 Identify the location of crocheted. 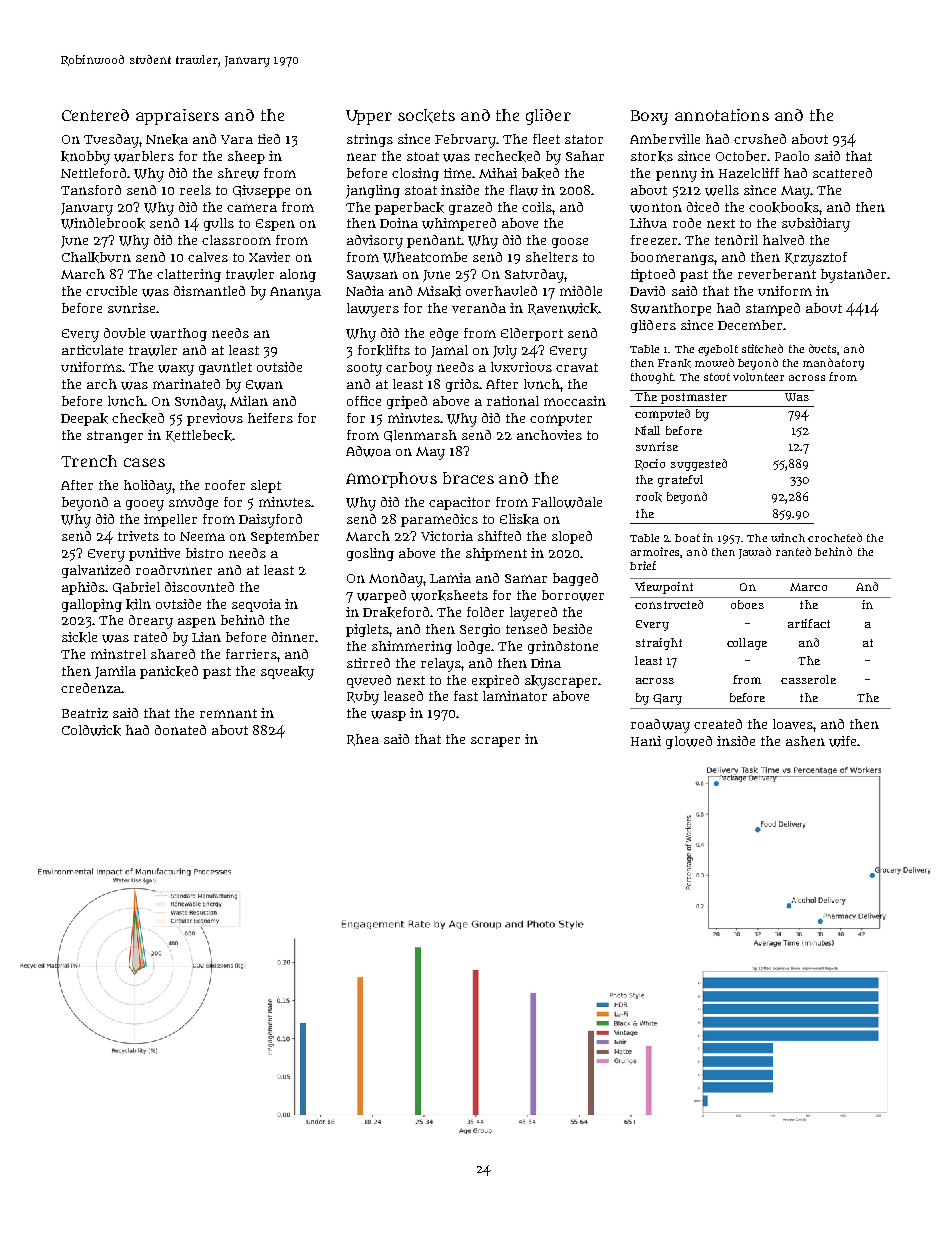
(835, 537).
